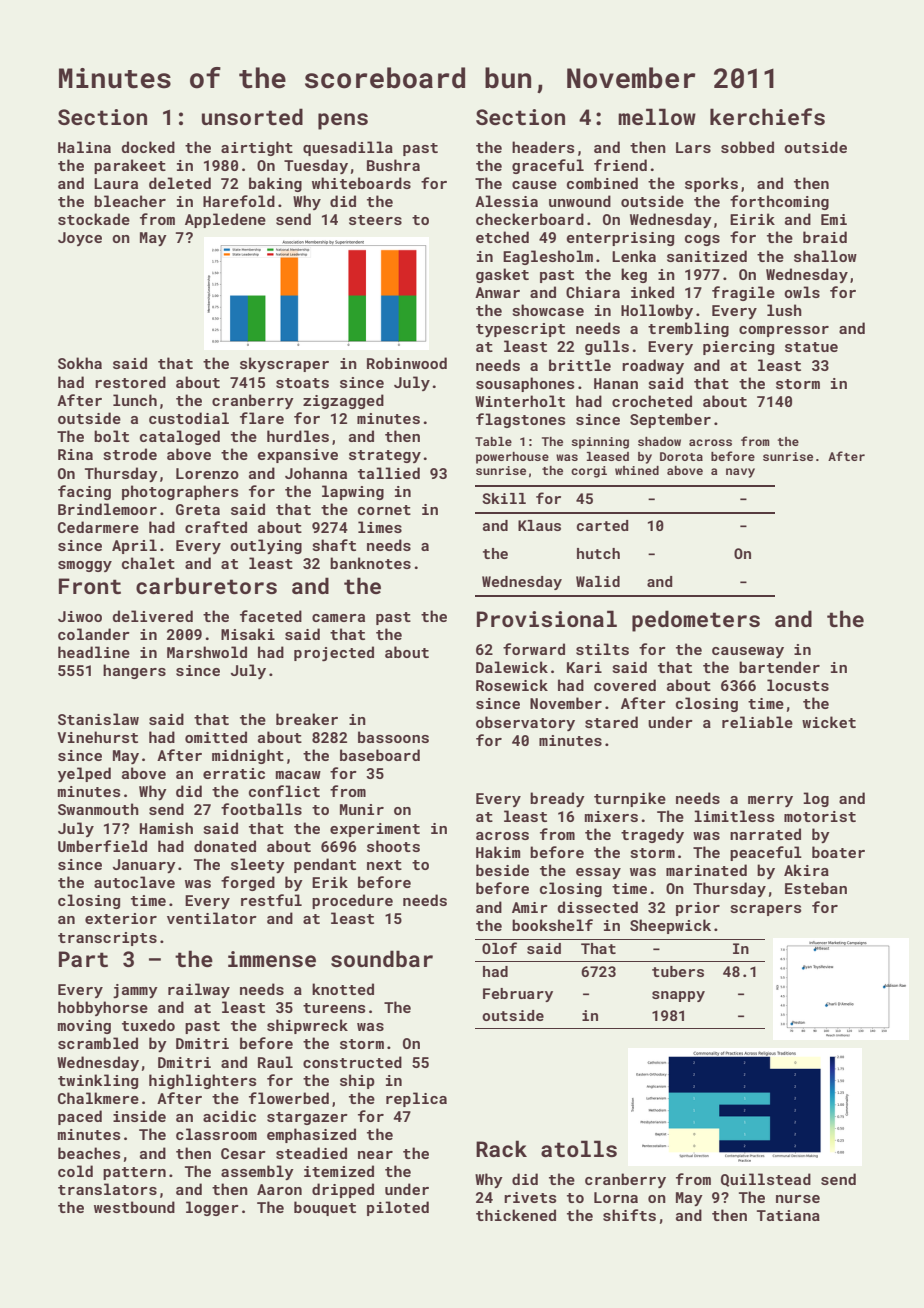 This screenshot has width=924, height=1308. Describe the element at coordinates (229, 1116) in the screenshot. I see `acidic` at that location.
